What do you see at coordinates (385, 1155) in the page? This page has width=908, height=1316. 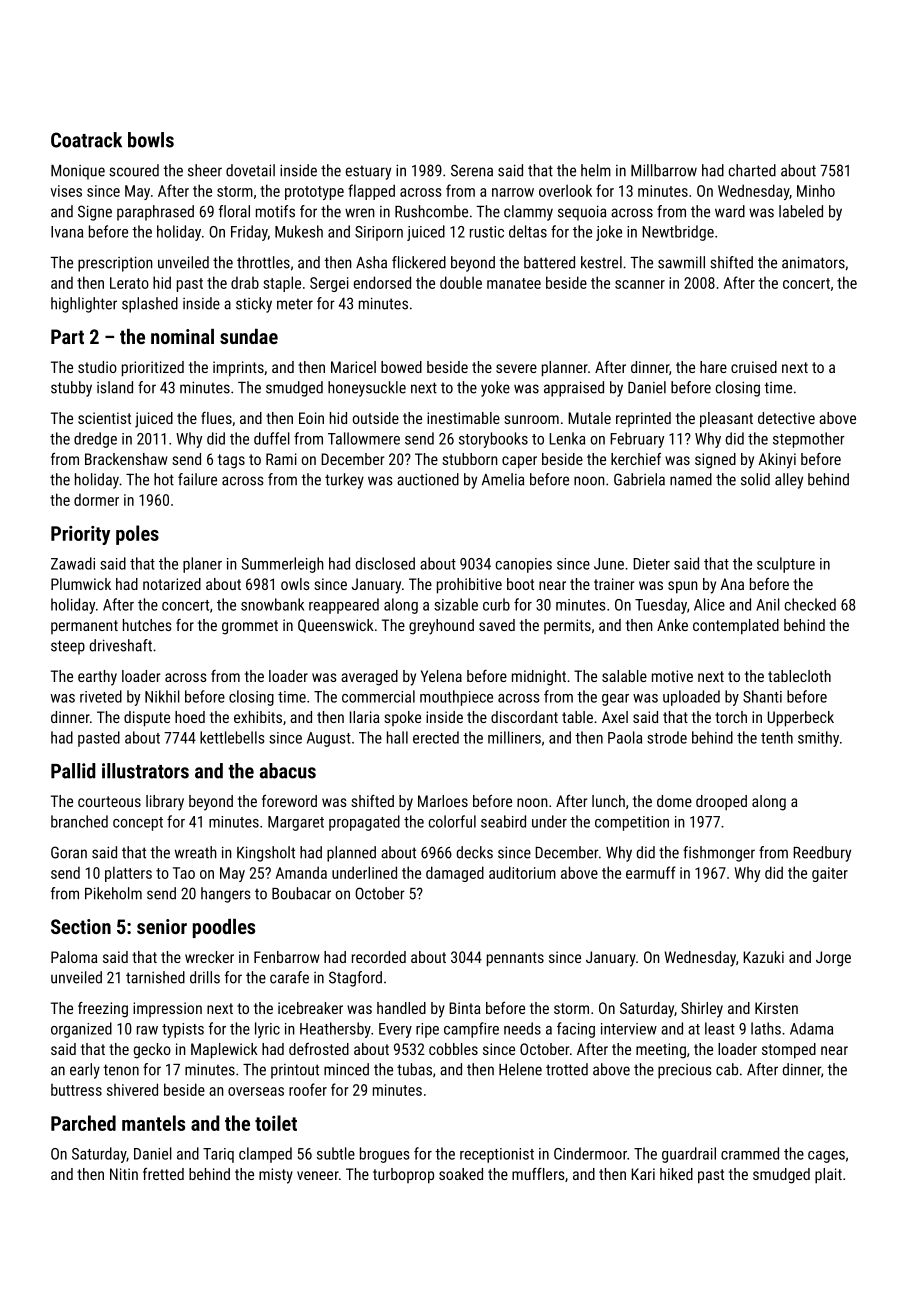 I see `brogues` at bounding box center [385, 1155].
